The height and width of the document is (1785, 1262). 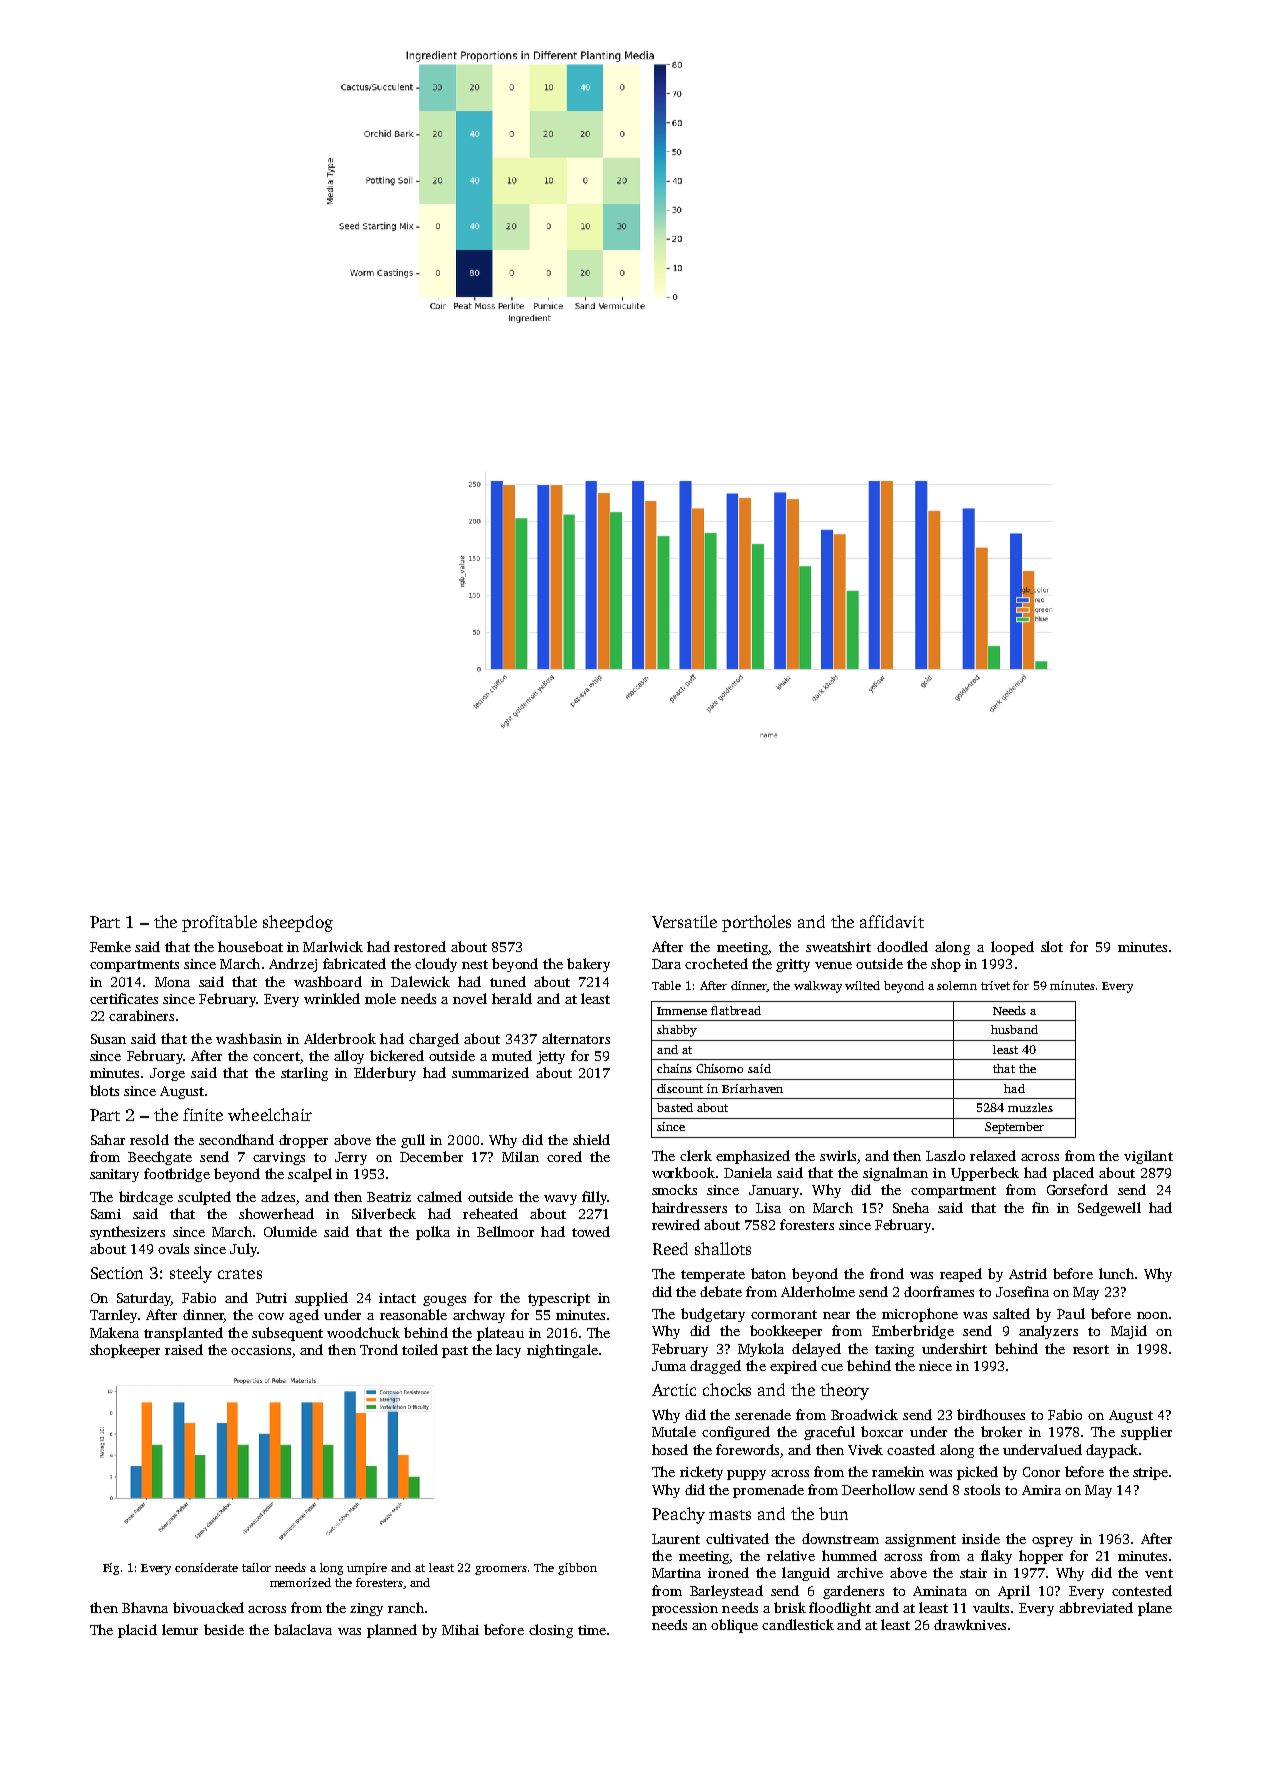 What do you see at coordinates (298, 923) in the document?
I see `sheepdog` at bounding box center [298, 923].
